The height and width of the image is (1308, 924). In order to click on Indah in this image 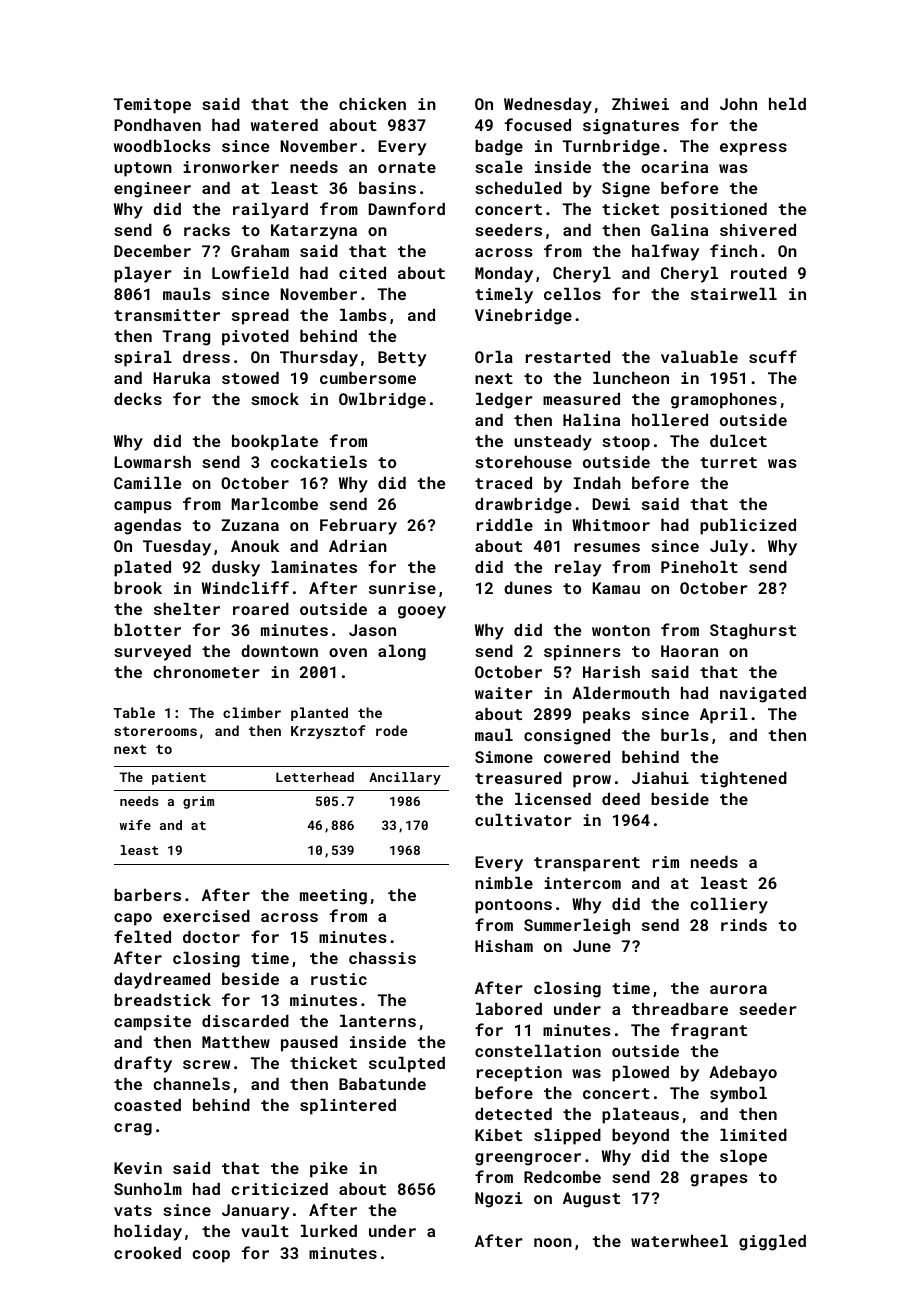, I will do `click(597, 483)`.
